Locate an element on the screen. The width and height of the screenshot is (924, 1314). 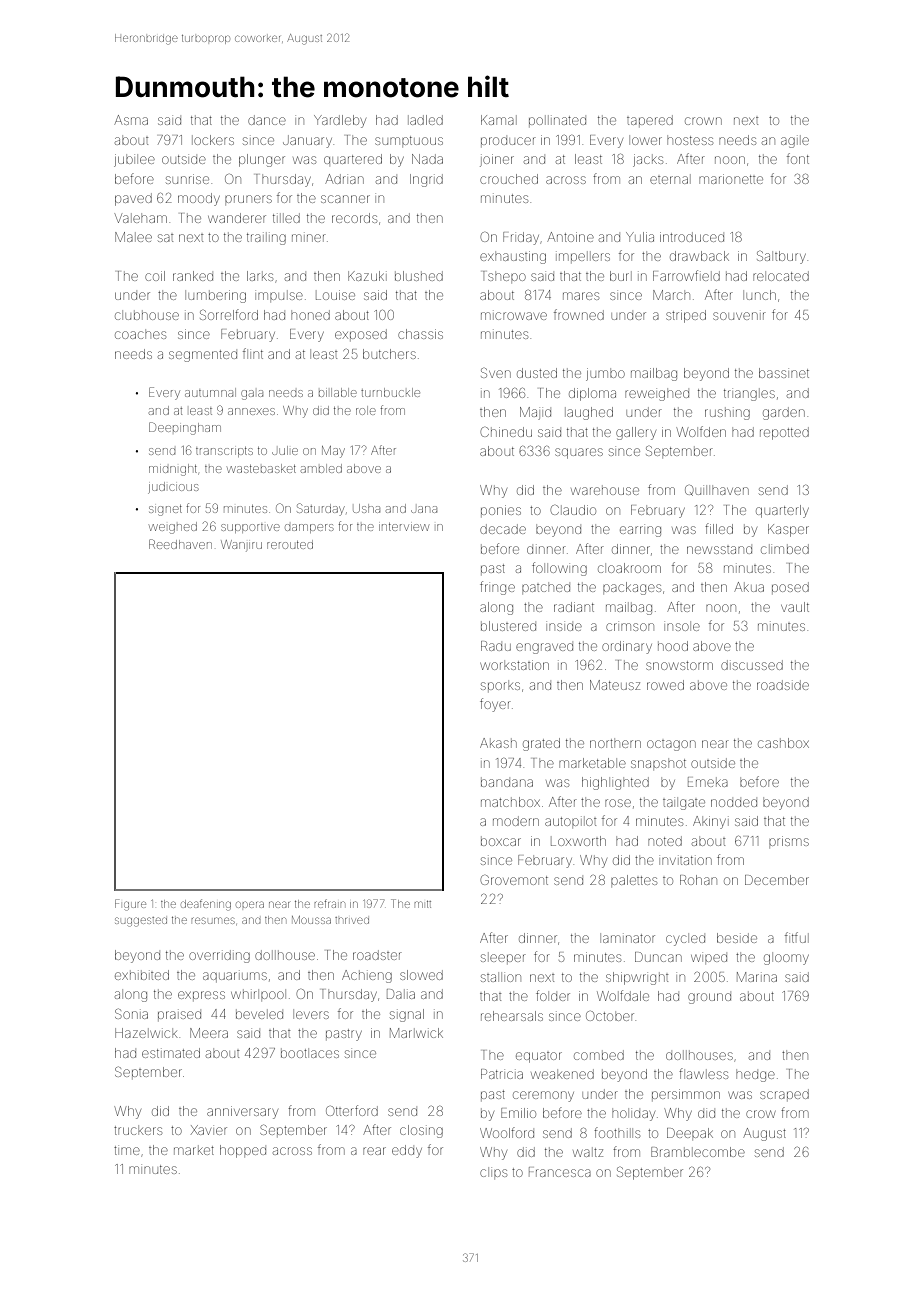
rear is located at coordinates (374, 1151).
